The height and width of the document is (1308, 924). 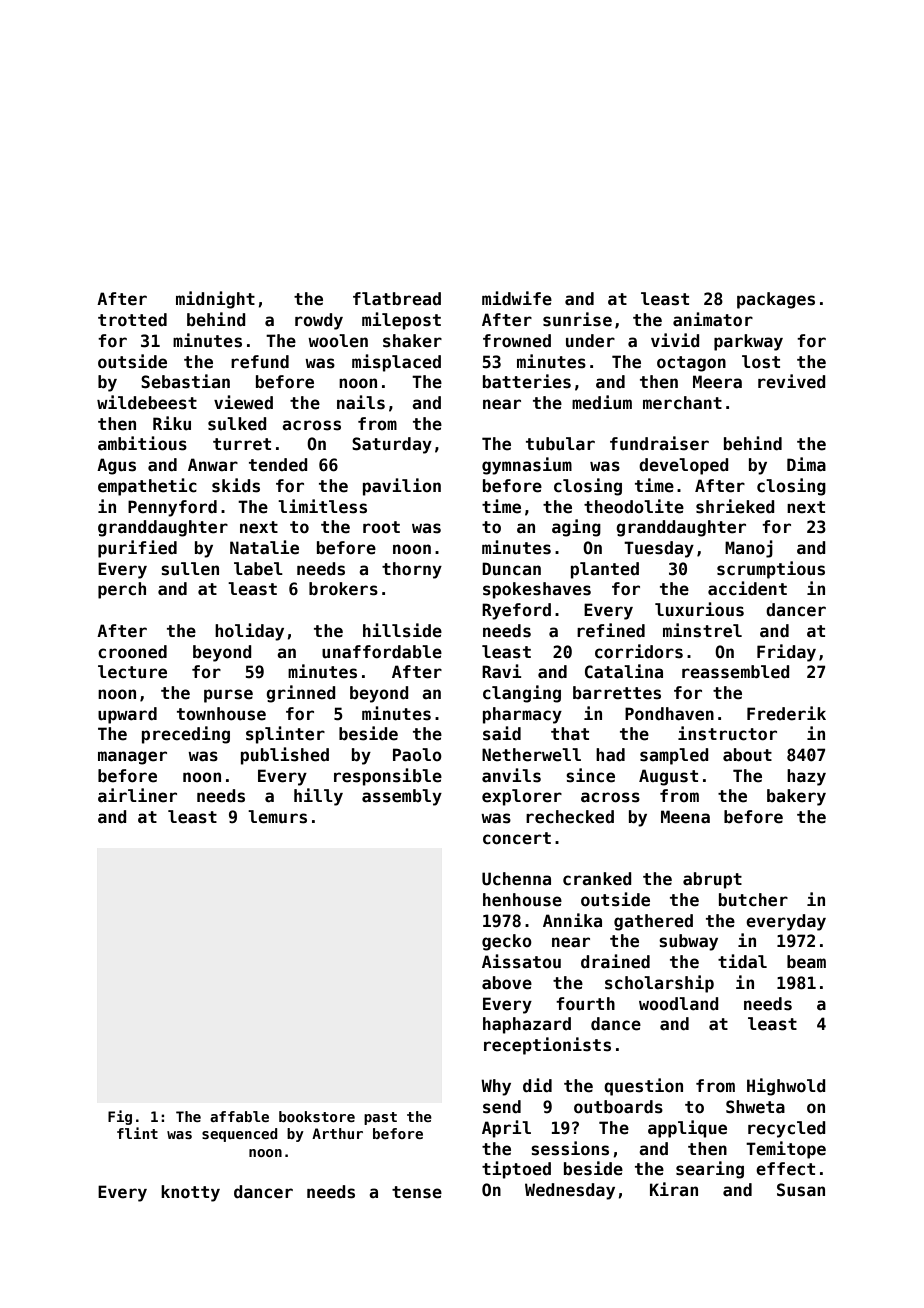 What do you see at coordinates (517, 838) in the document?
I see `concert` at bounding box center [517, 838].
